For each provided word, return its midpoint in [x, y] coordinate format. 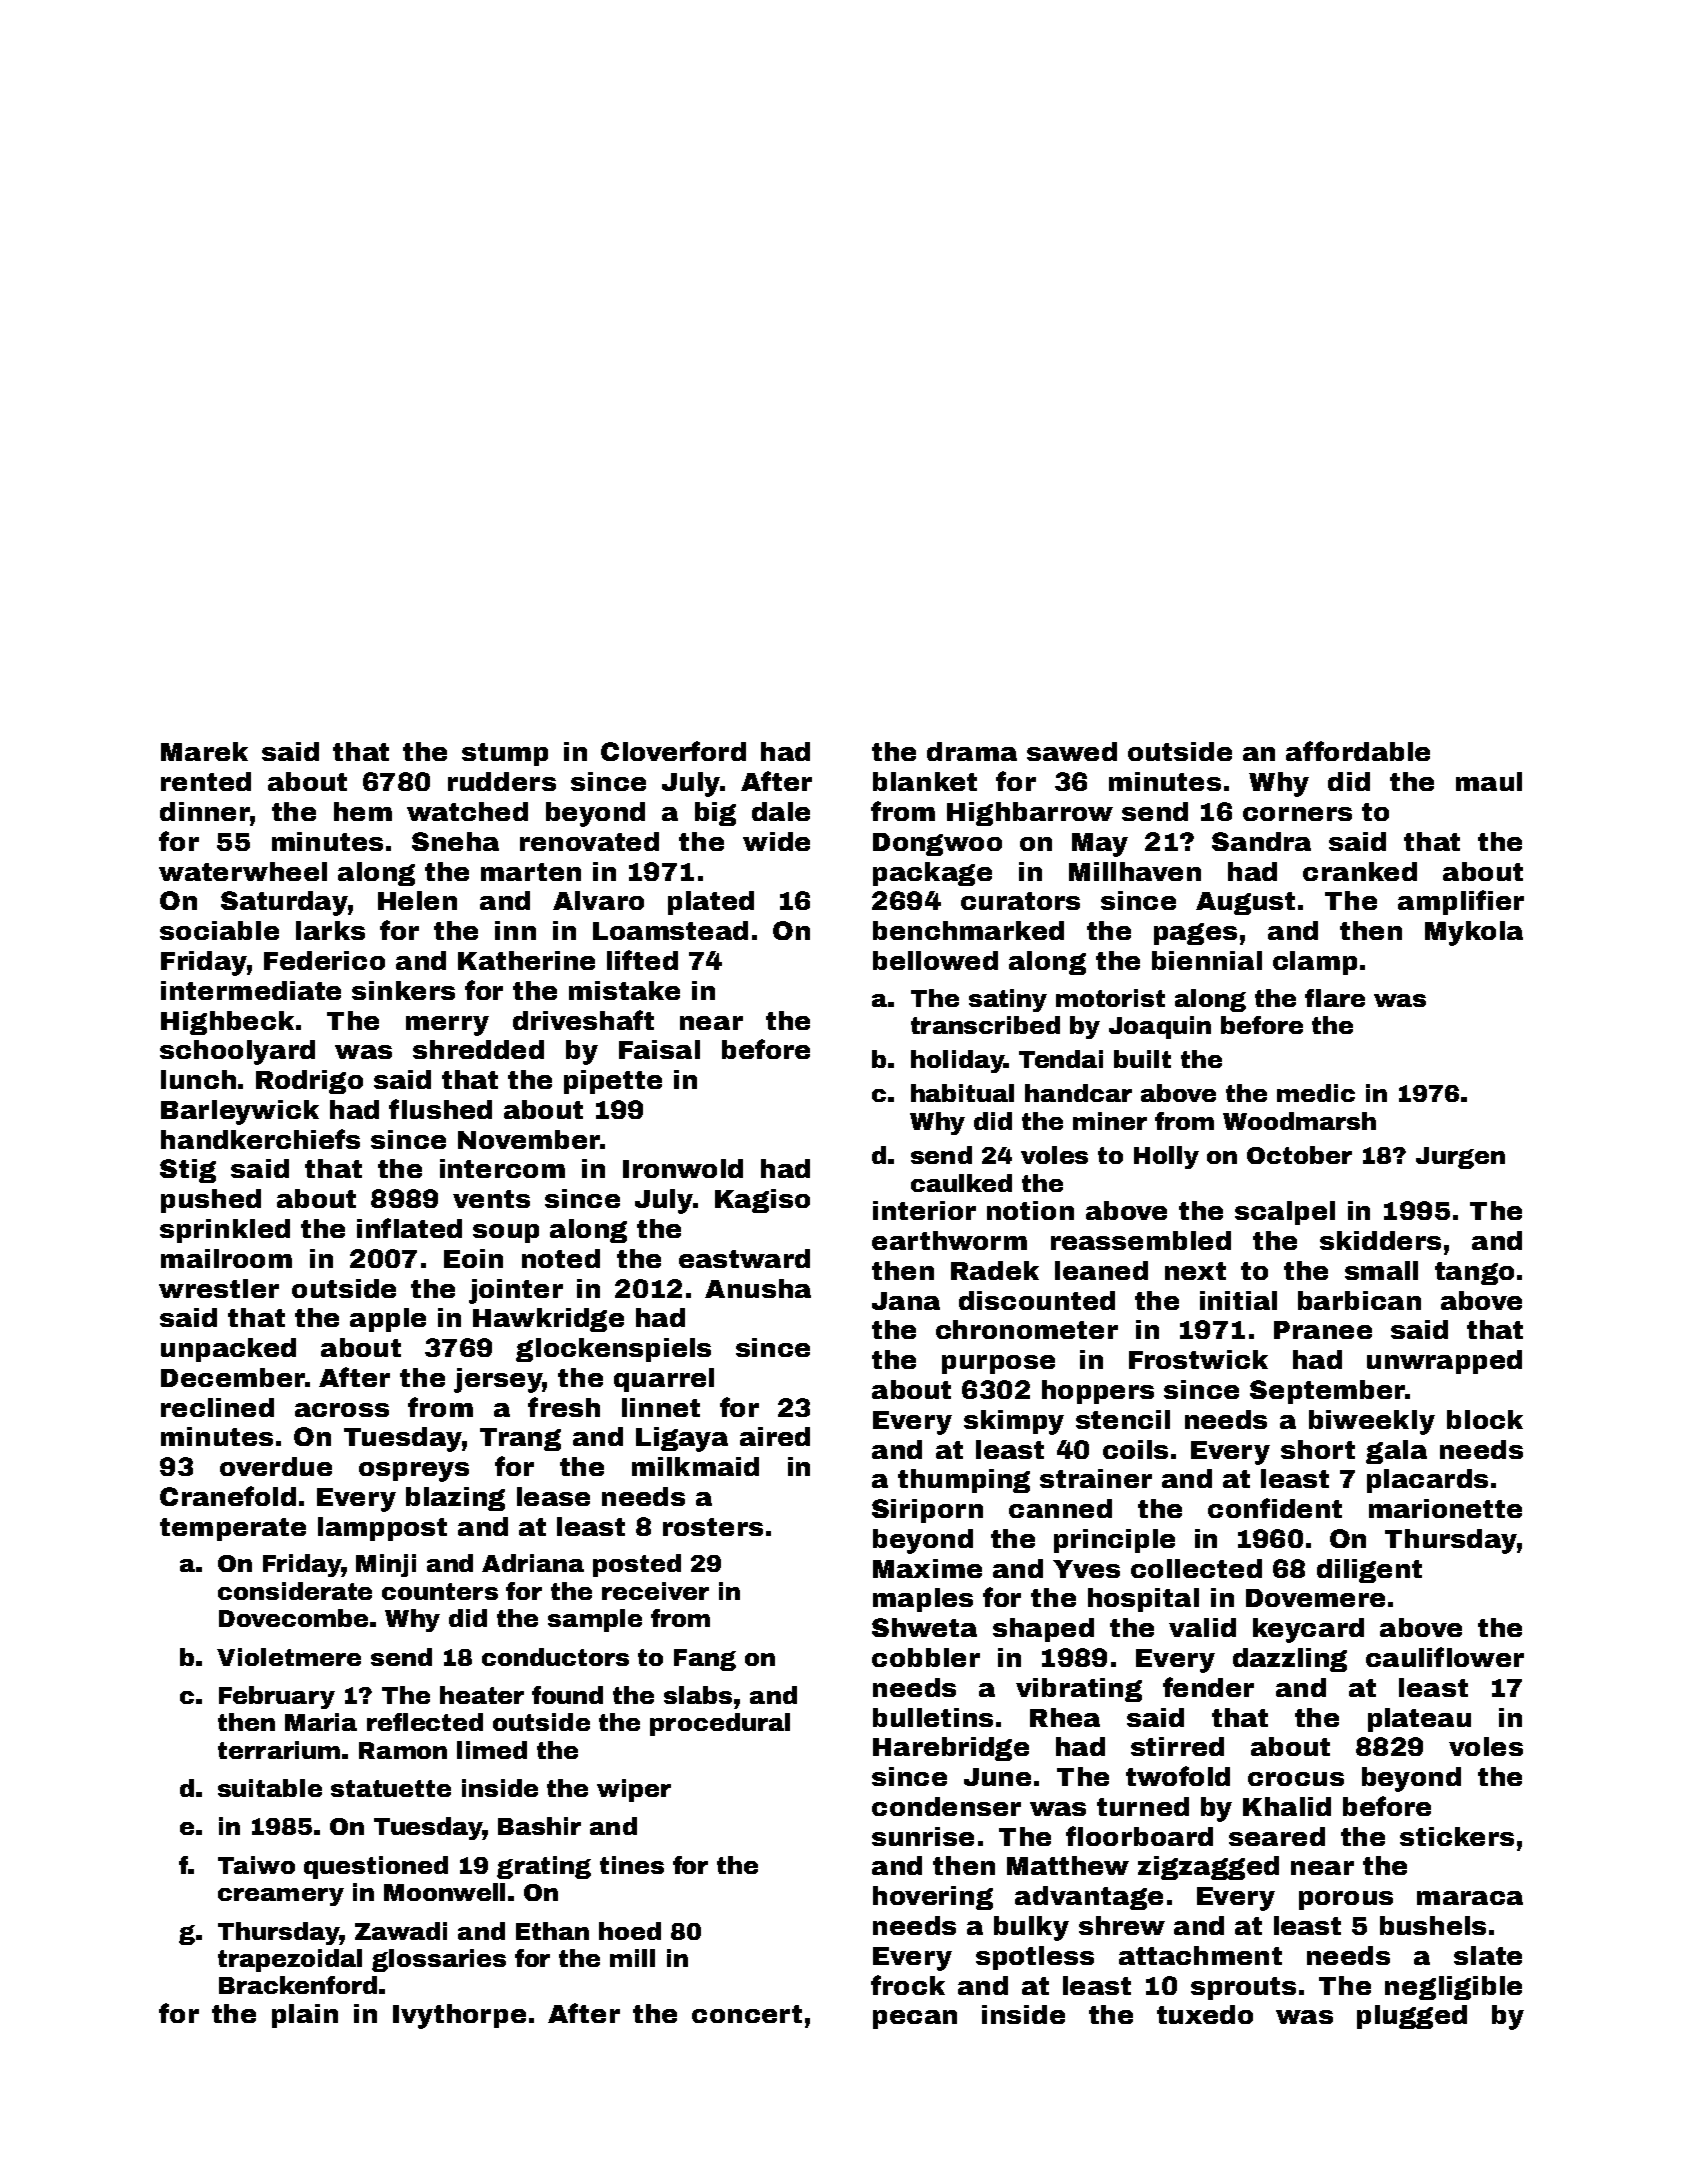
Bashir [539, 1826]
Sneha [455, 841]
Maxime [927, 1568]
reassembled [1141, 1240]
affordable [1358, 751]
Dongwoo [937, 844]
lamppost [382, 1529]
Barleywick [240, 1112]
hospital [1143, 1600]
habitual [962, 1093]
